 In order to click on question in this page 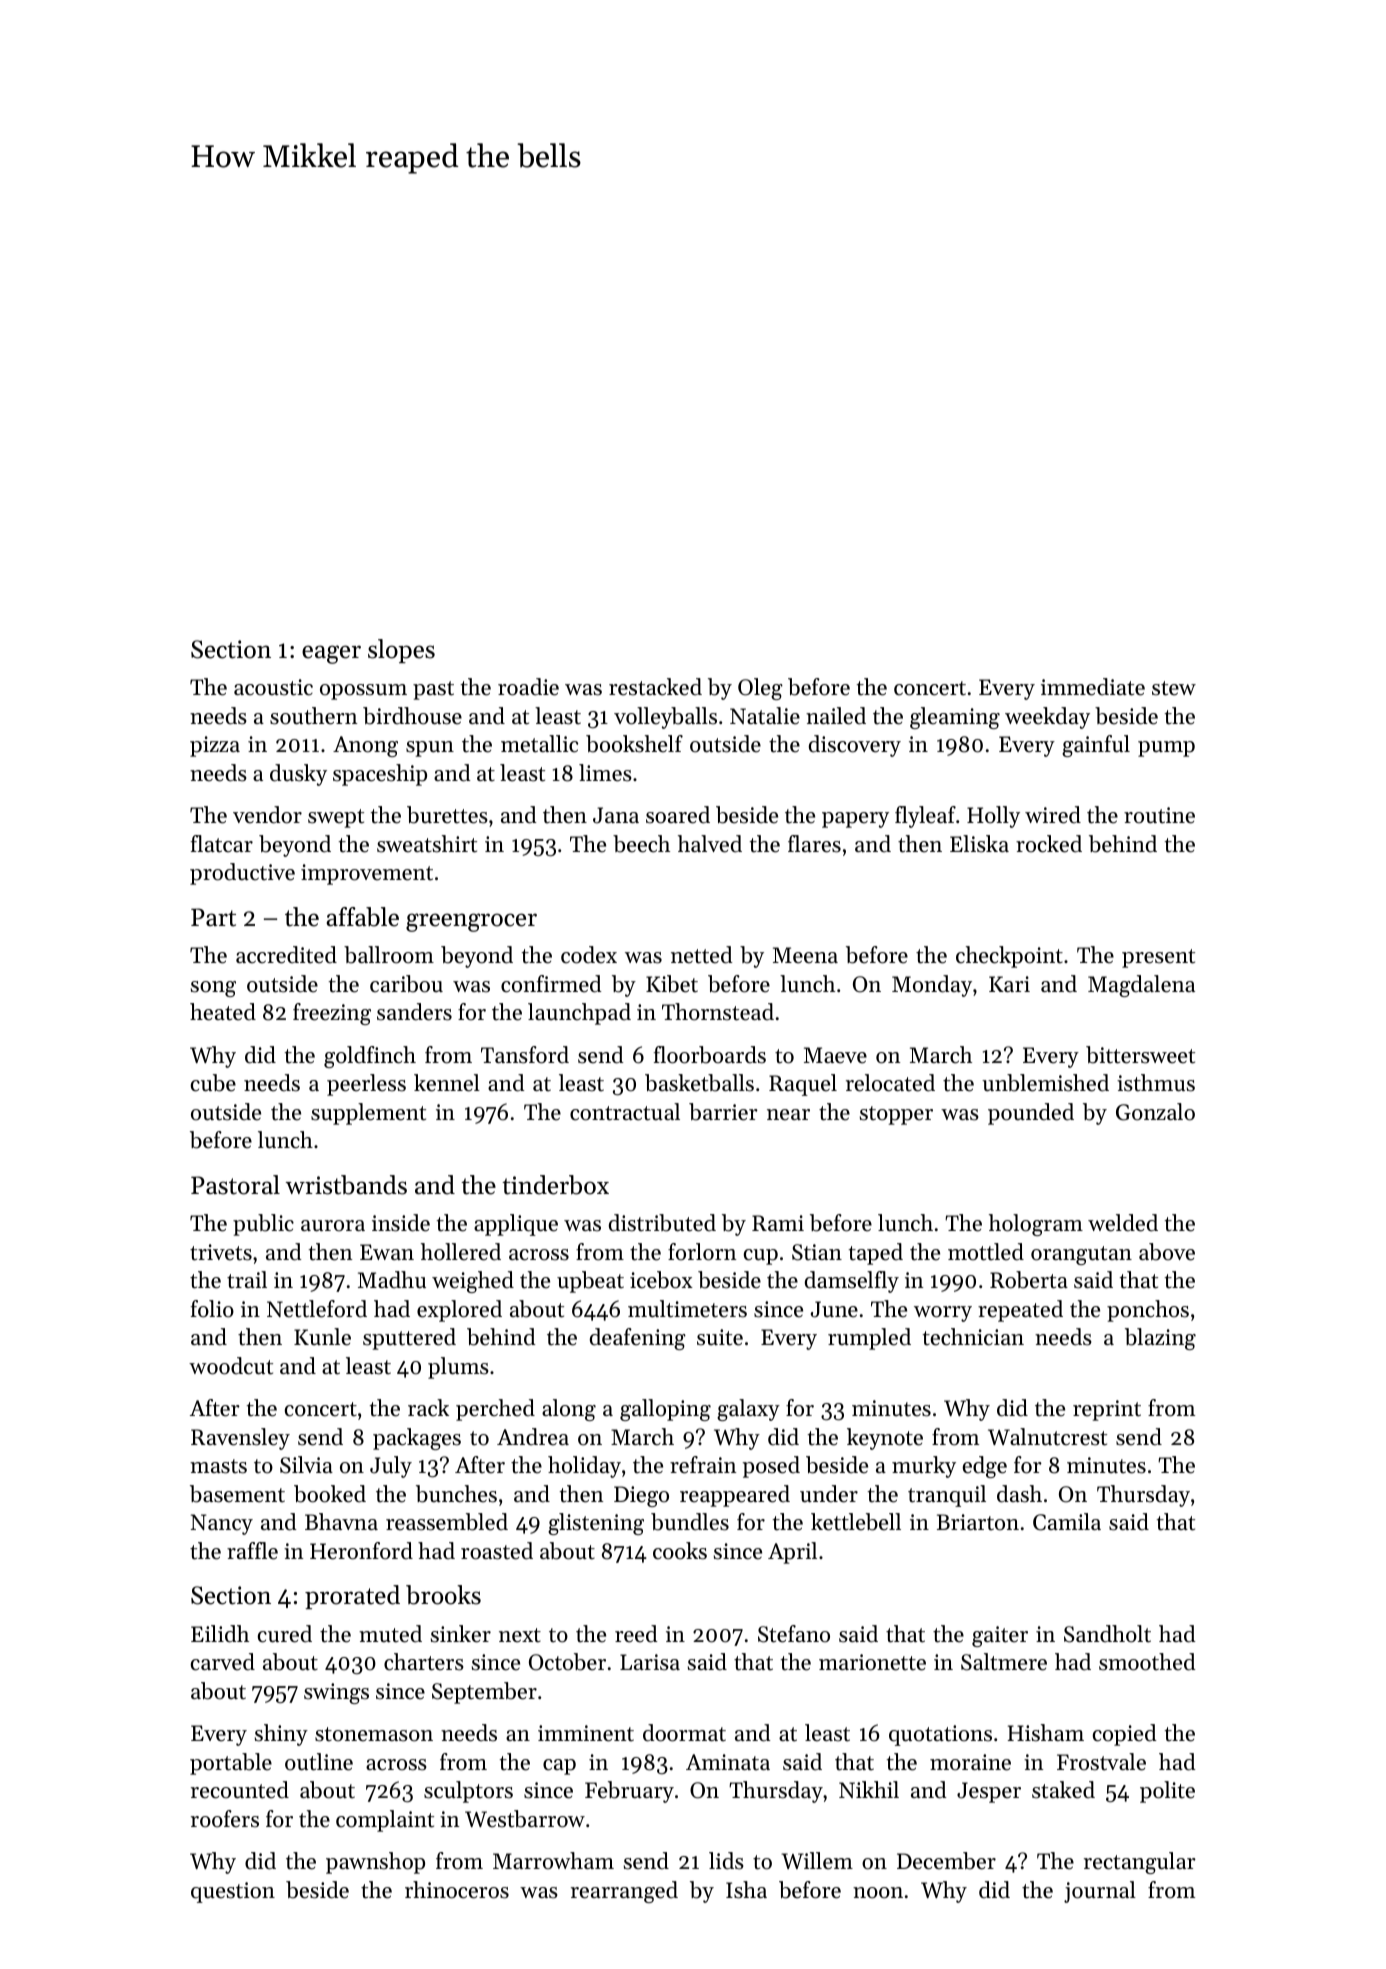, I will do `click(233, 1892)`.
